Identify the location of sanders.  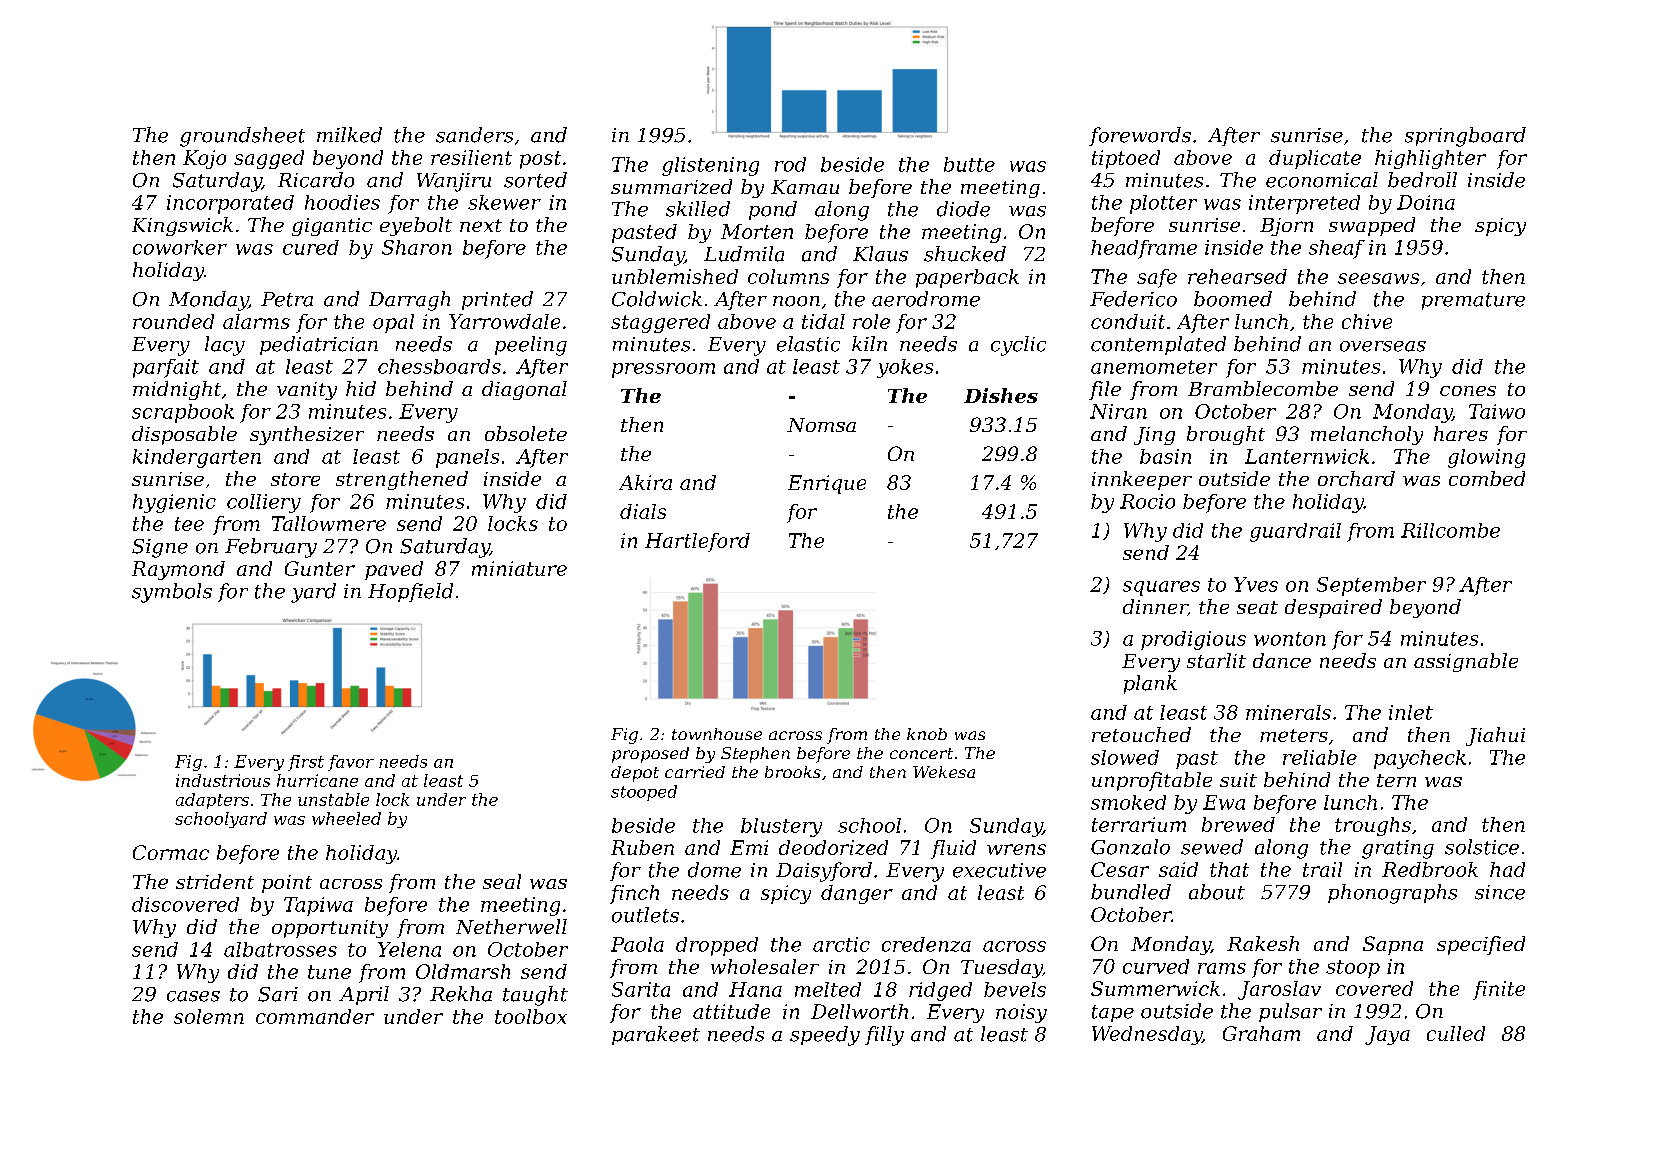
(474, 135).
